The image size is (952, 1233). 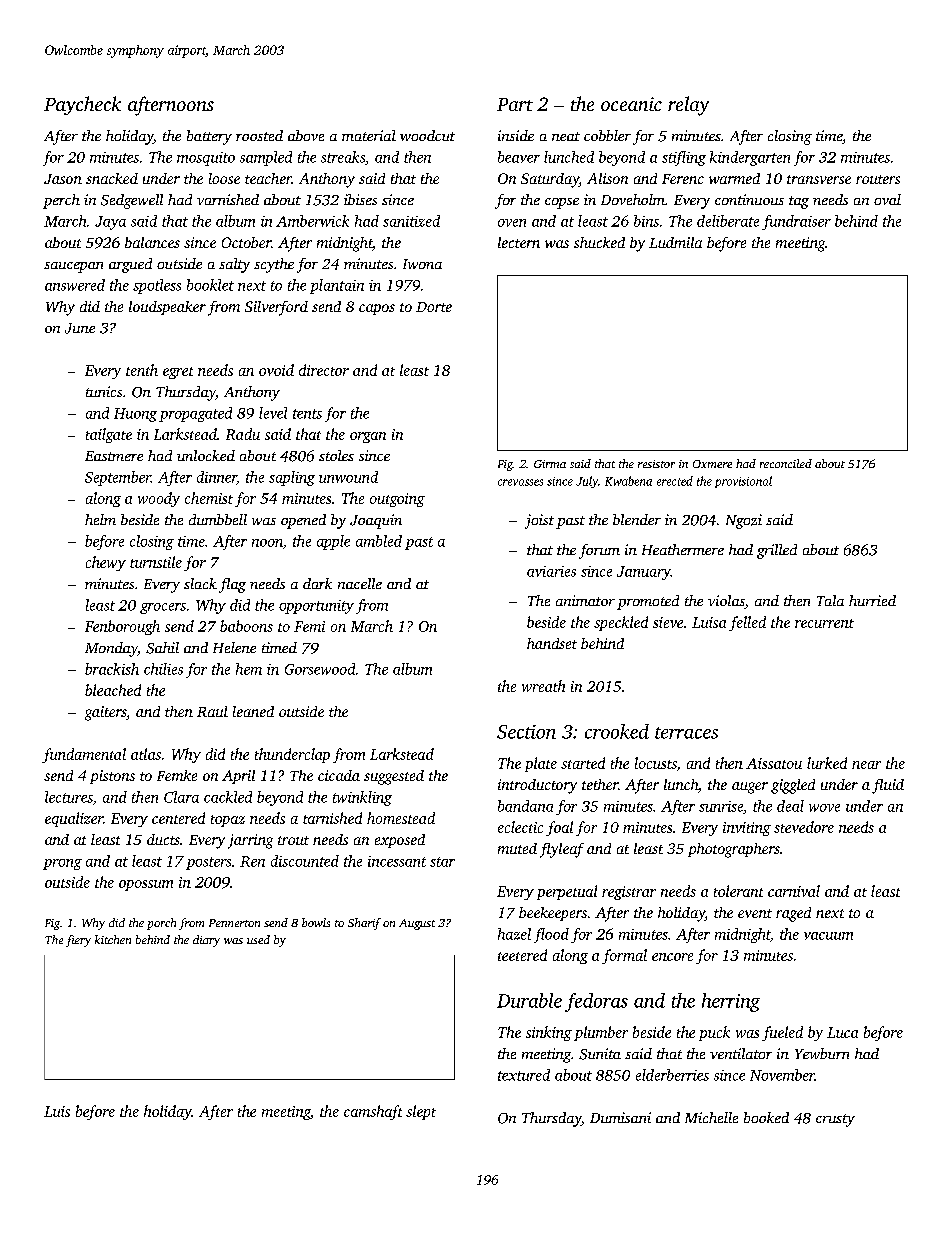 I want to click on gaiters, so click(x=105, y=713).
